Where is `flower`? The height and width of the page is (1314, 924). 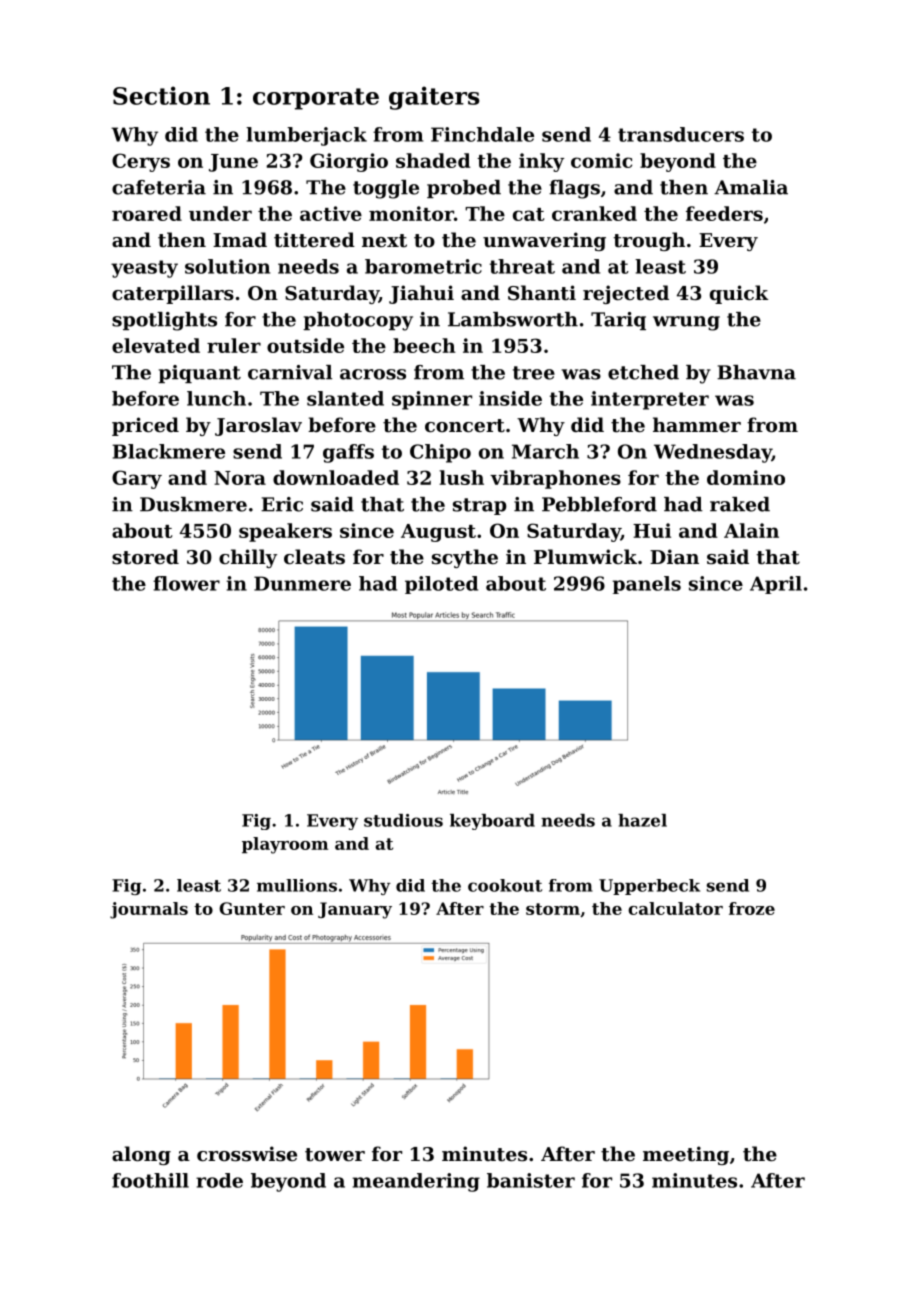 flower is located at coordinates (186, 583).
